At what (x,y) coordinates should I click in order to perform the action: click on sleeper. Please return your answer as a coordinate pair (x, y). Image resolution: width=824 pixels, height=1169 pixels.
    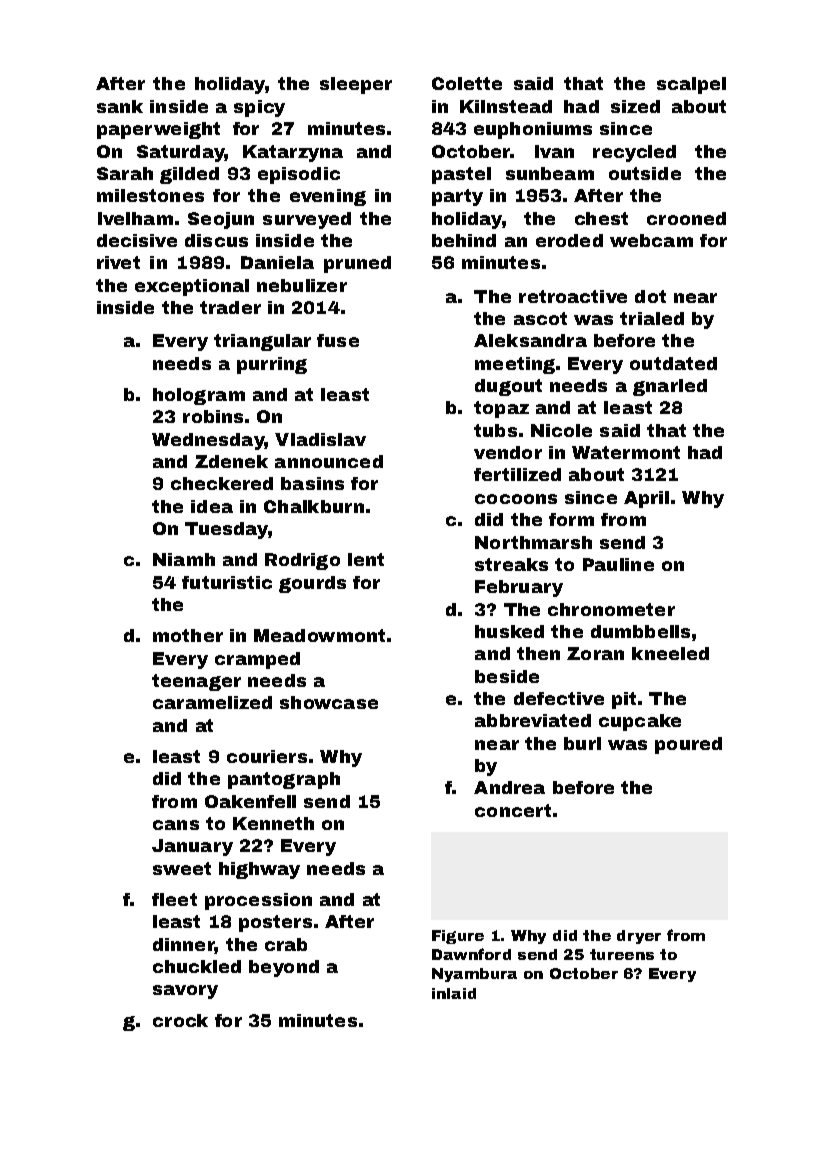
    Looking at the image, I should click on (356, 85).
